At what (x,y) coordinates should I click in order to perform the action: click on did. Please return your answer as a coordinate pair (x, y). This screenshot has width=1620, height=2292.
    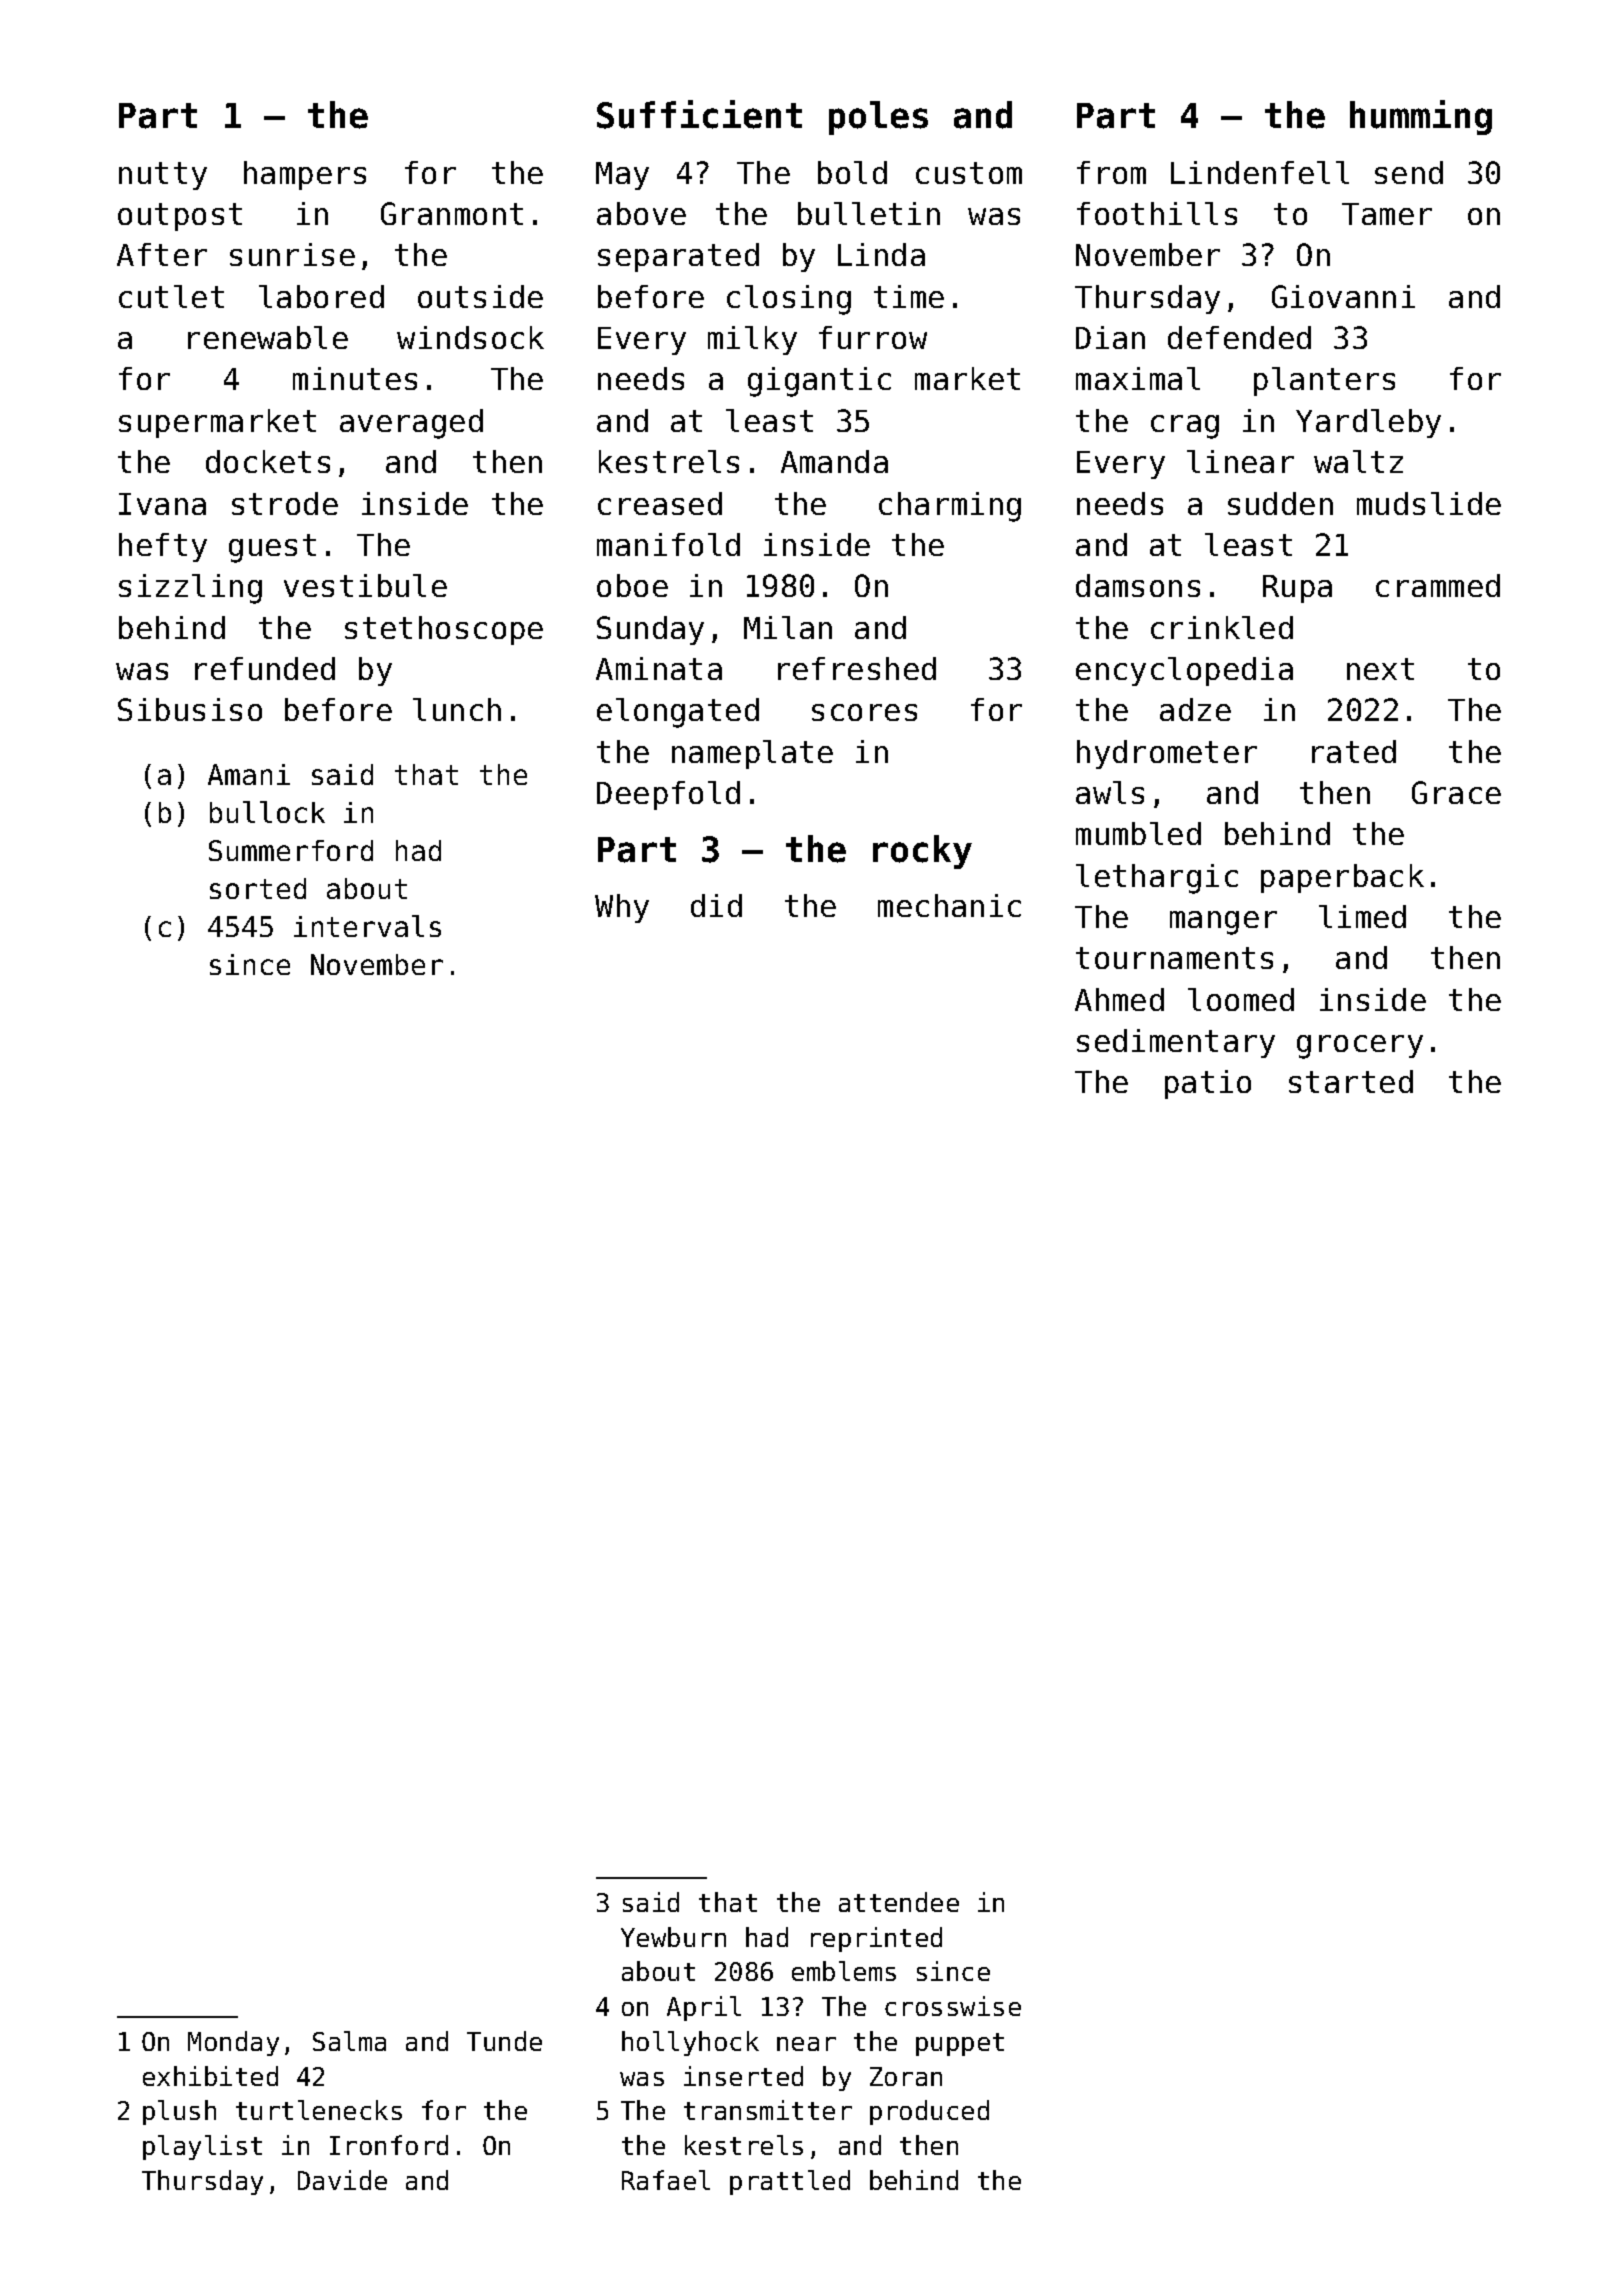
    Looking at the image, I should click on (716, 905).
